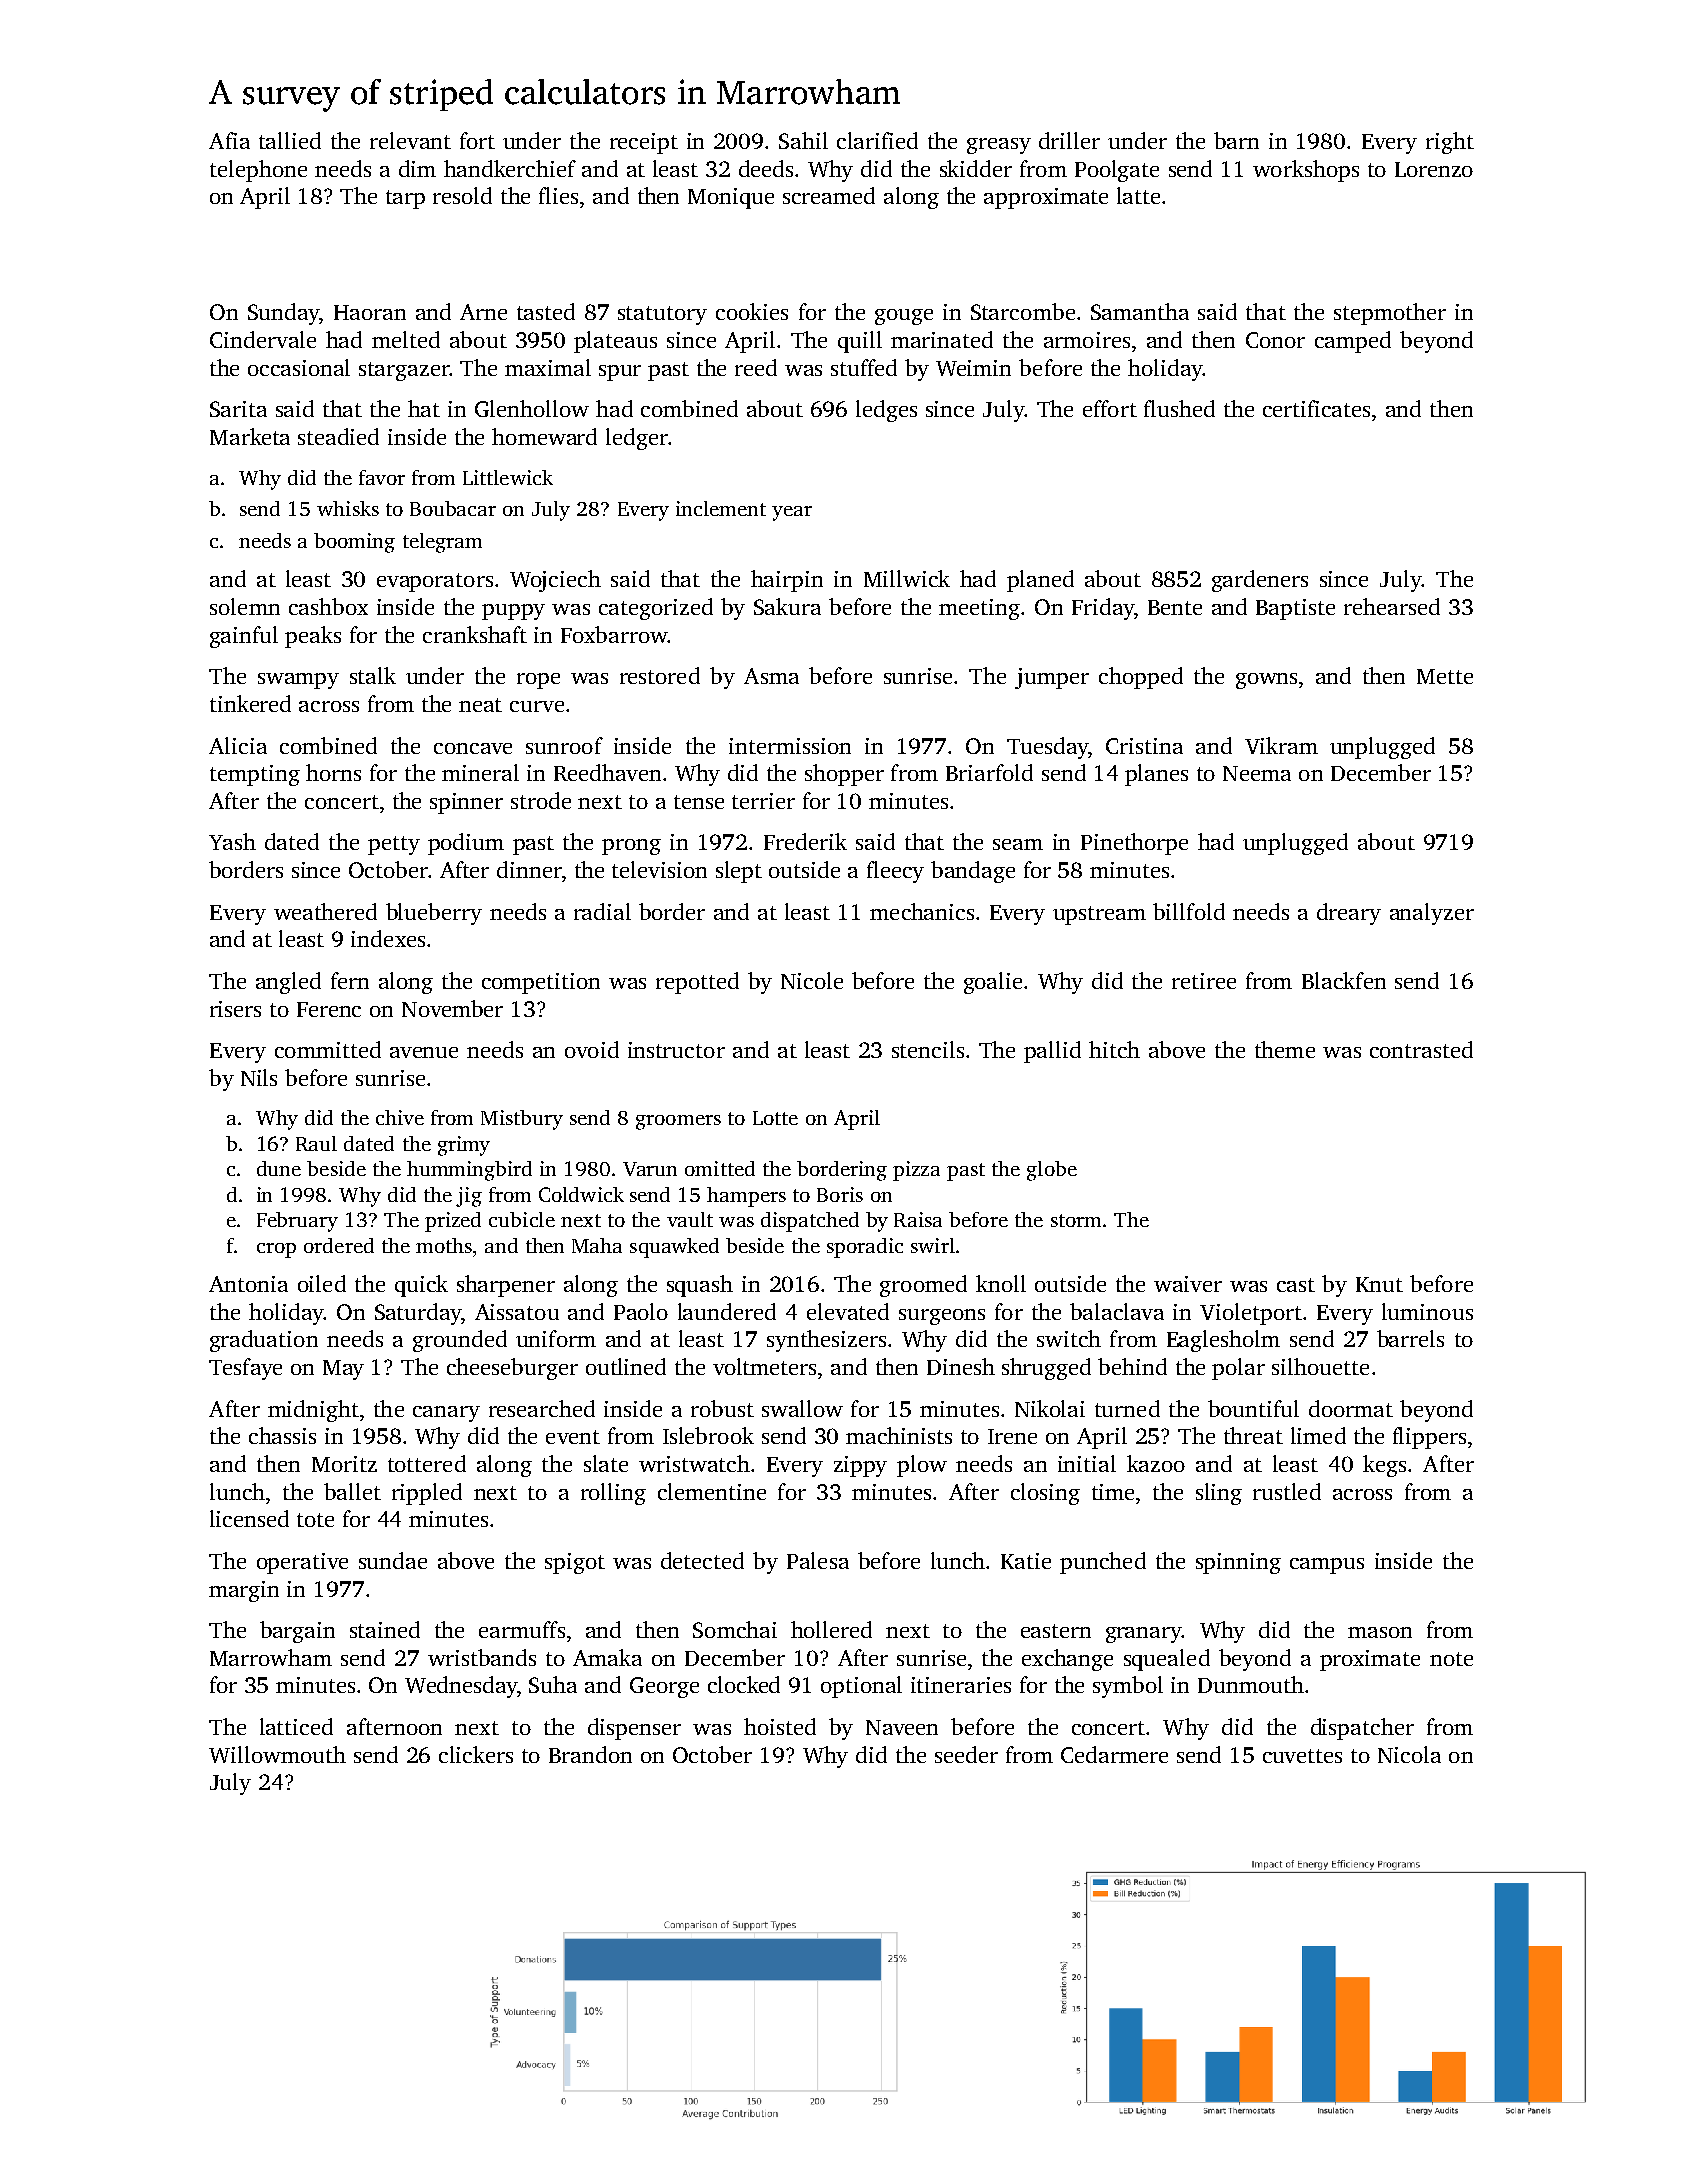 The height and width of the image is (2178, 1683). I want to click on clarified, so click(877, 140).
